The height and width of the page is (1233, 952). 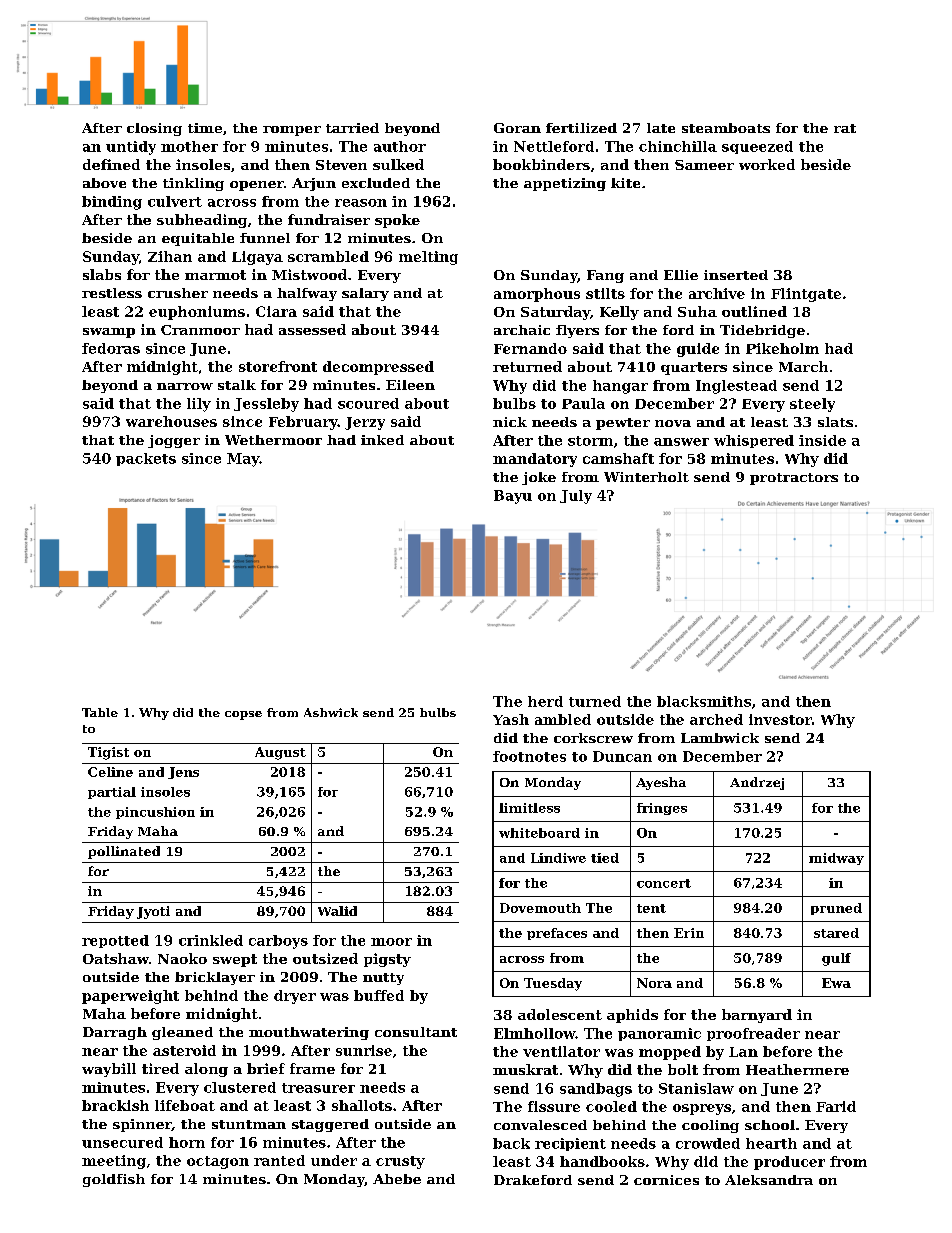 What do you see at coordinates (836, 859) in the page?
I see `midway` at bounding box center [836, 859].
